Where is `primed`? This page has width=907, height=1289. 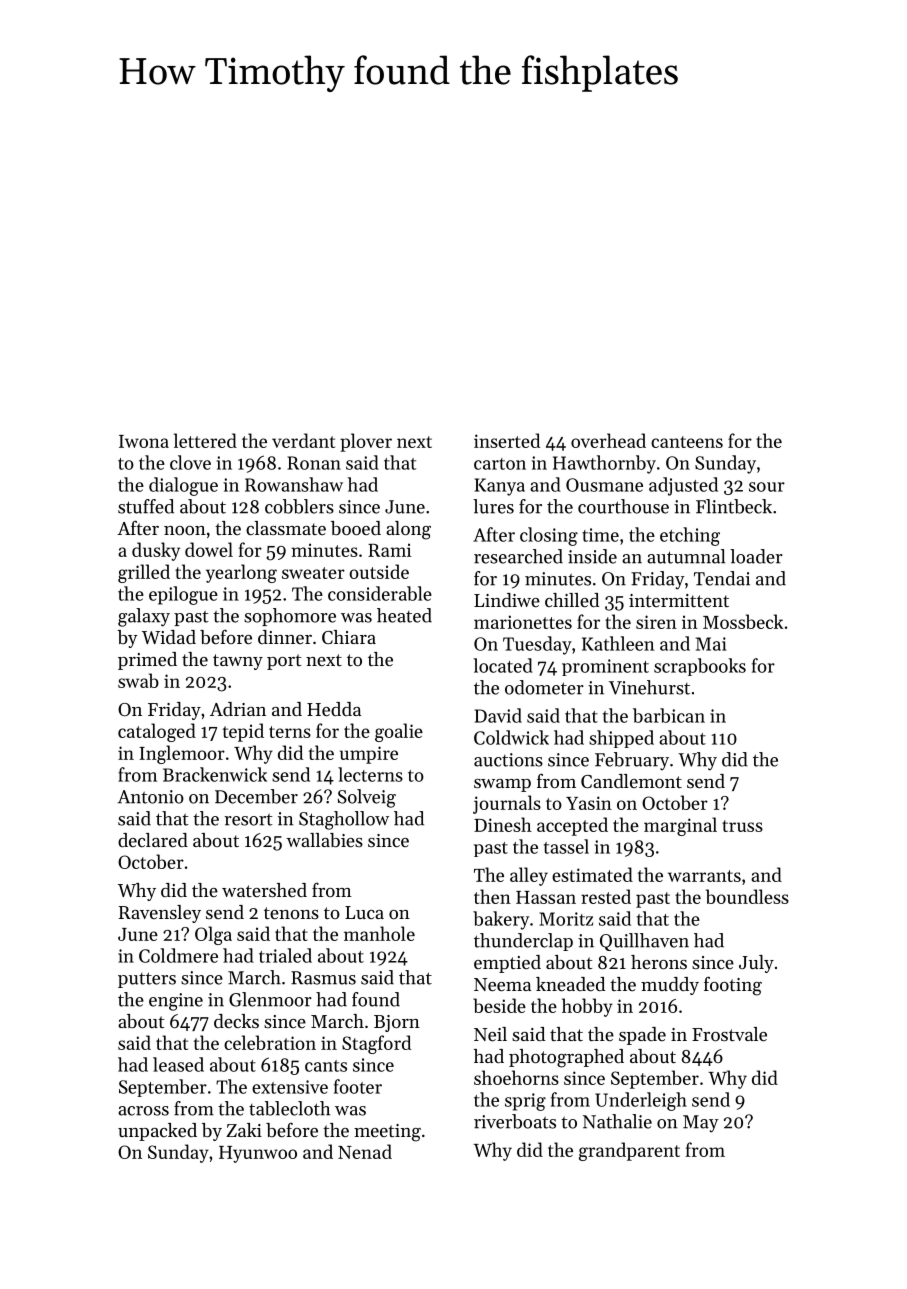
primed is located at coordinates (147, 661).
